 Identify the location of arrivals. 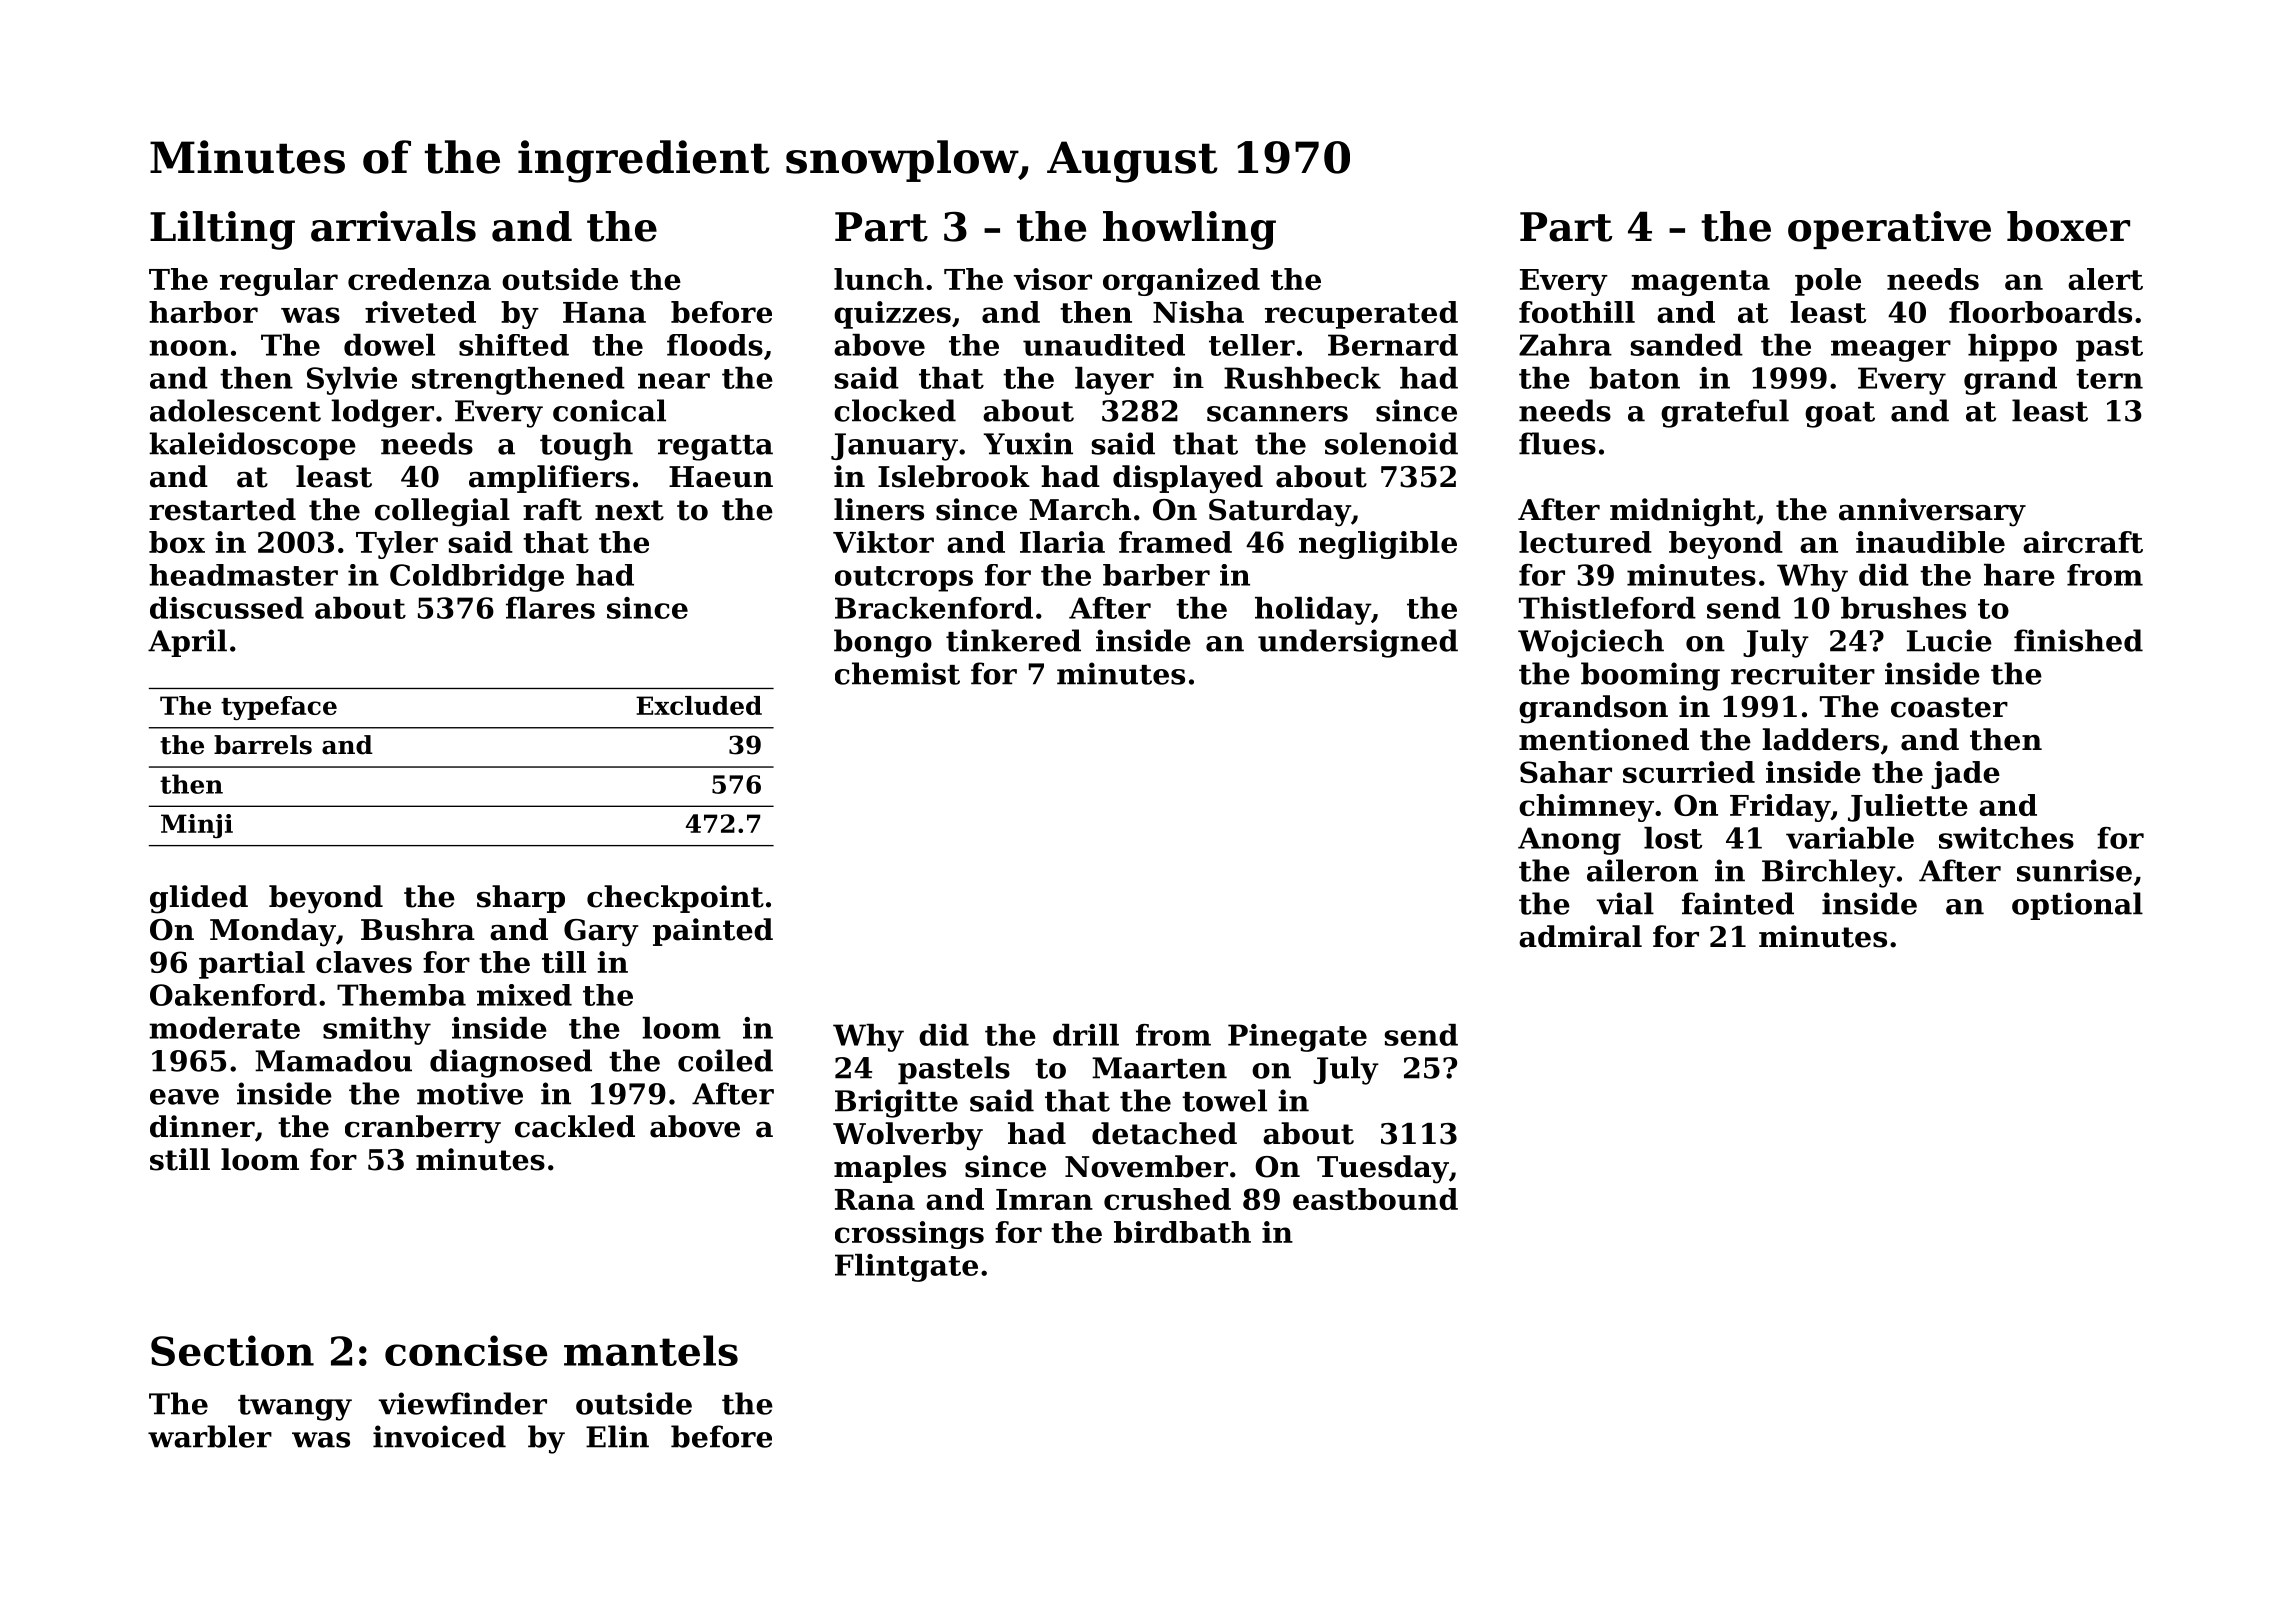
(393, 226).
